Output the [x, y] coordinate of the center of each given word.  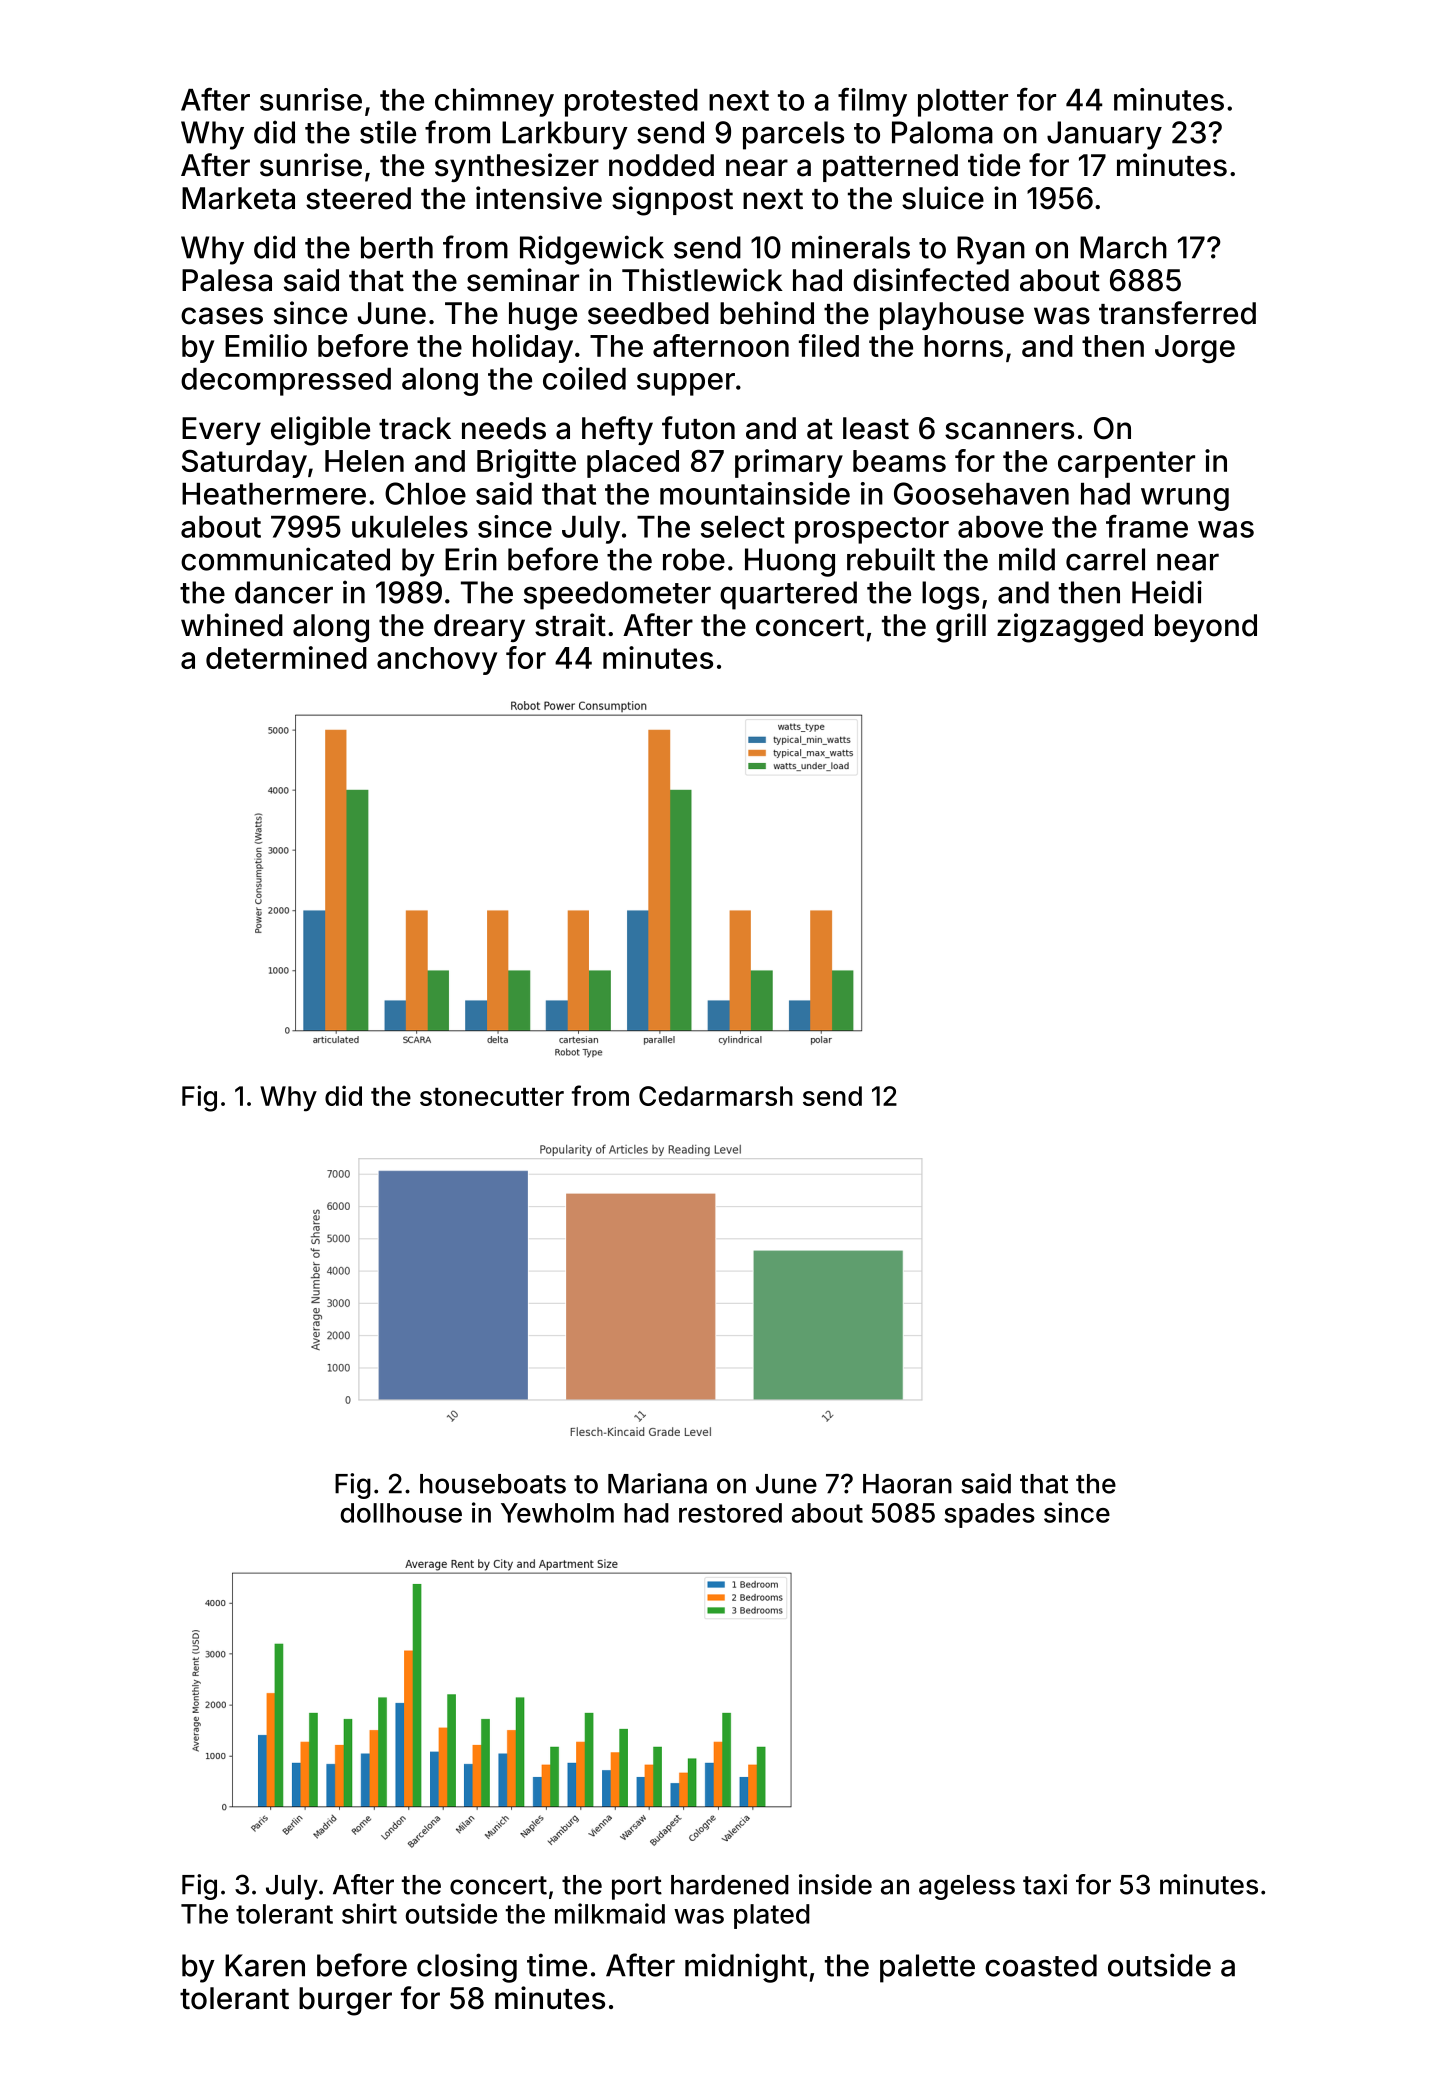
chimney [494, 102]
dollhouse [401, 1513]
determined [286, 657]
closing [467, 1968]
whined [232, 625]
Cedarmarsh [716, 1096]
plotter [963, 103]
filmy [872, 102]
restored [730, 1513]
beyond [1206, 628]
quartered [788, 595]
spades [989, 1515]
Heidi [1167, 592]
